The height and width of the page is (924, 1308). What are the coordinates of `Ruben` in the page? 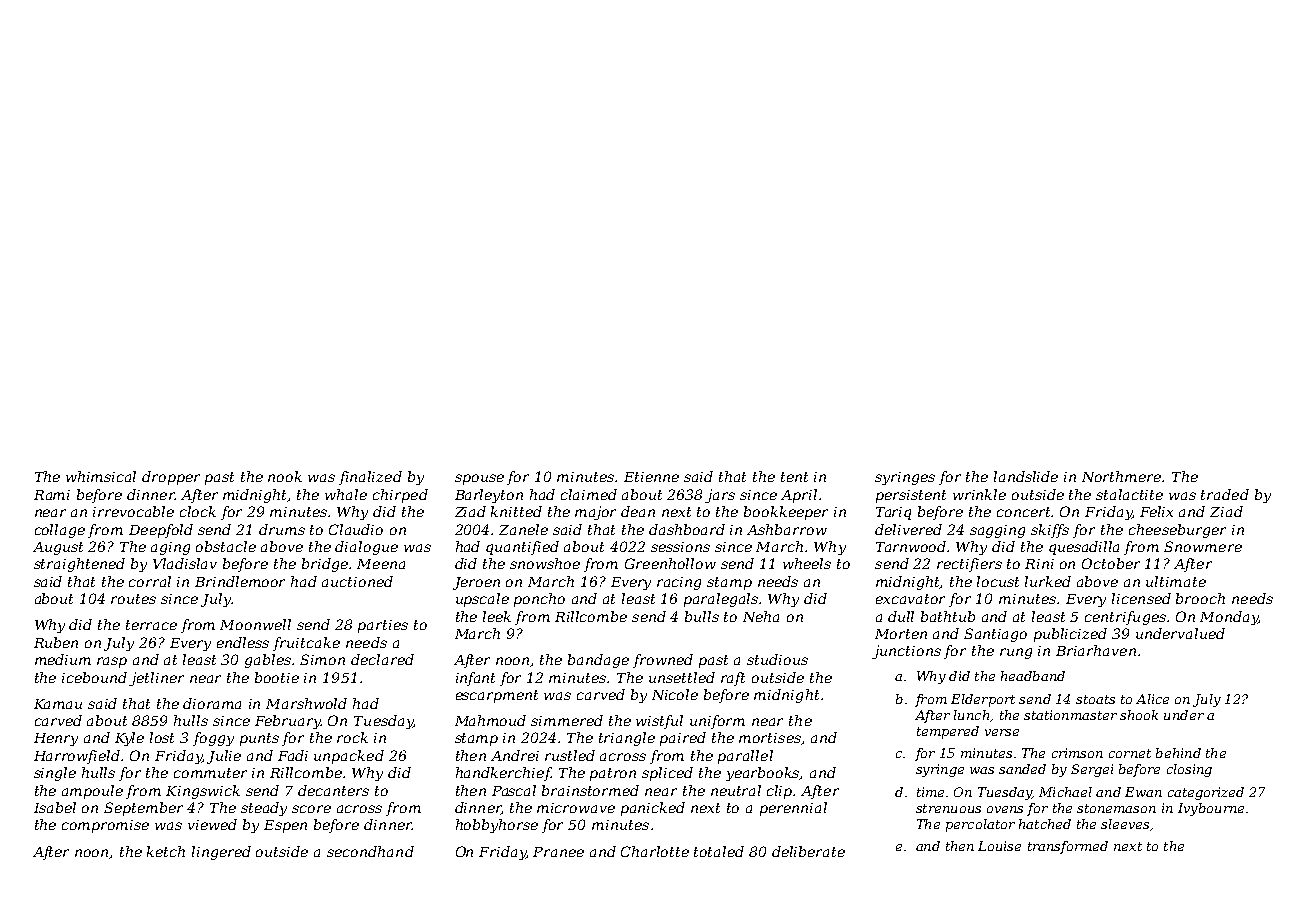 It's located at (56, 642).
